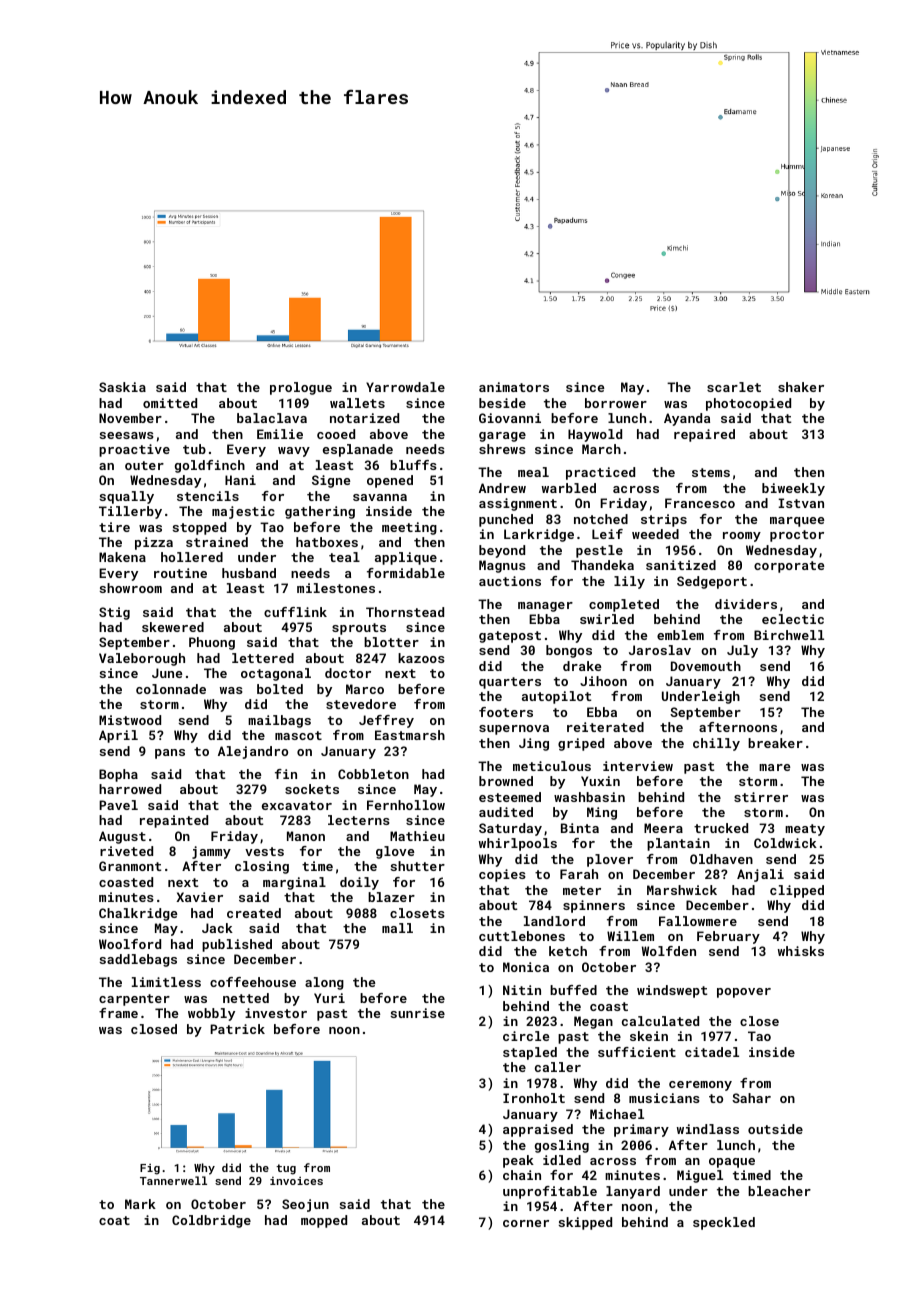 This screenshot has width=924, height=1308. What do you see at coordinates (405, 387) in the screenshot?
I see `Yarrowdale` at bounding box center [405, 387].
